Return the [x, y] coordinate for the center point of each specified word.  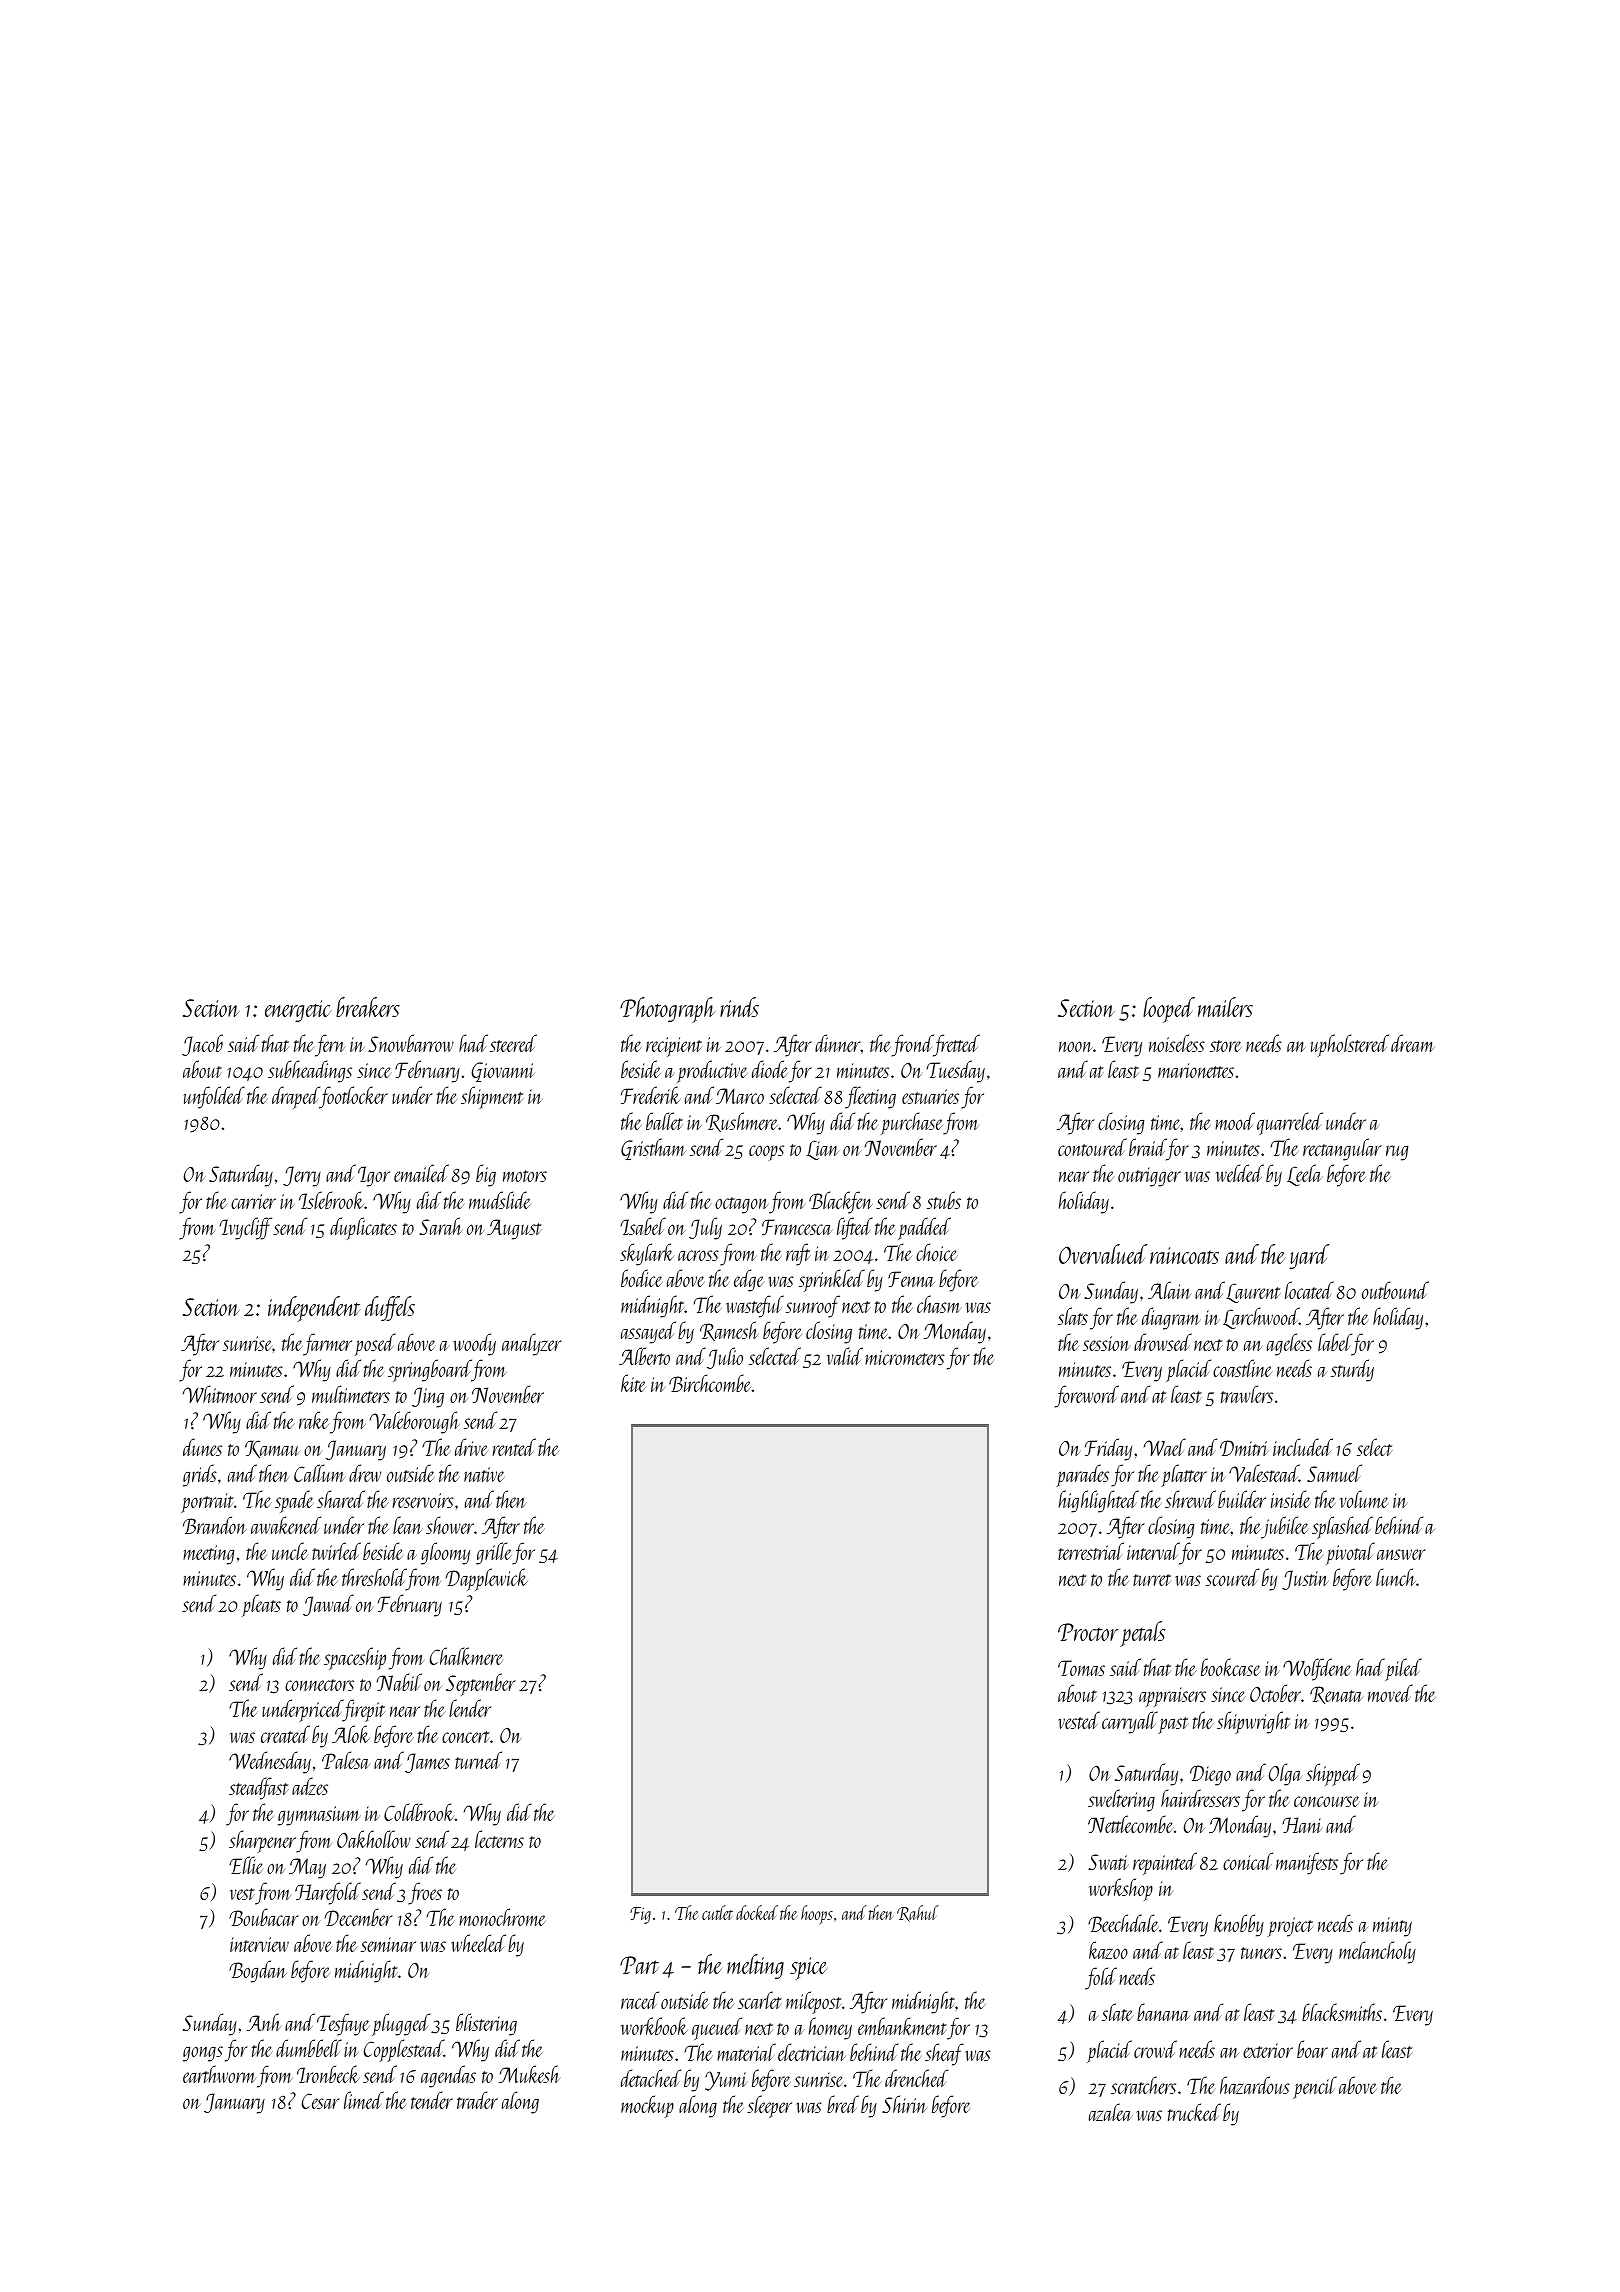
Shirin [904, 2104]
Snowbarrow [411, 1043]
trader [477, 2100]
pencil [1315, 2087]
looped [1169, 1010]
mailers [1225, 1007]
